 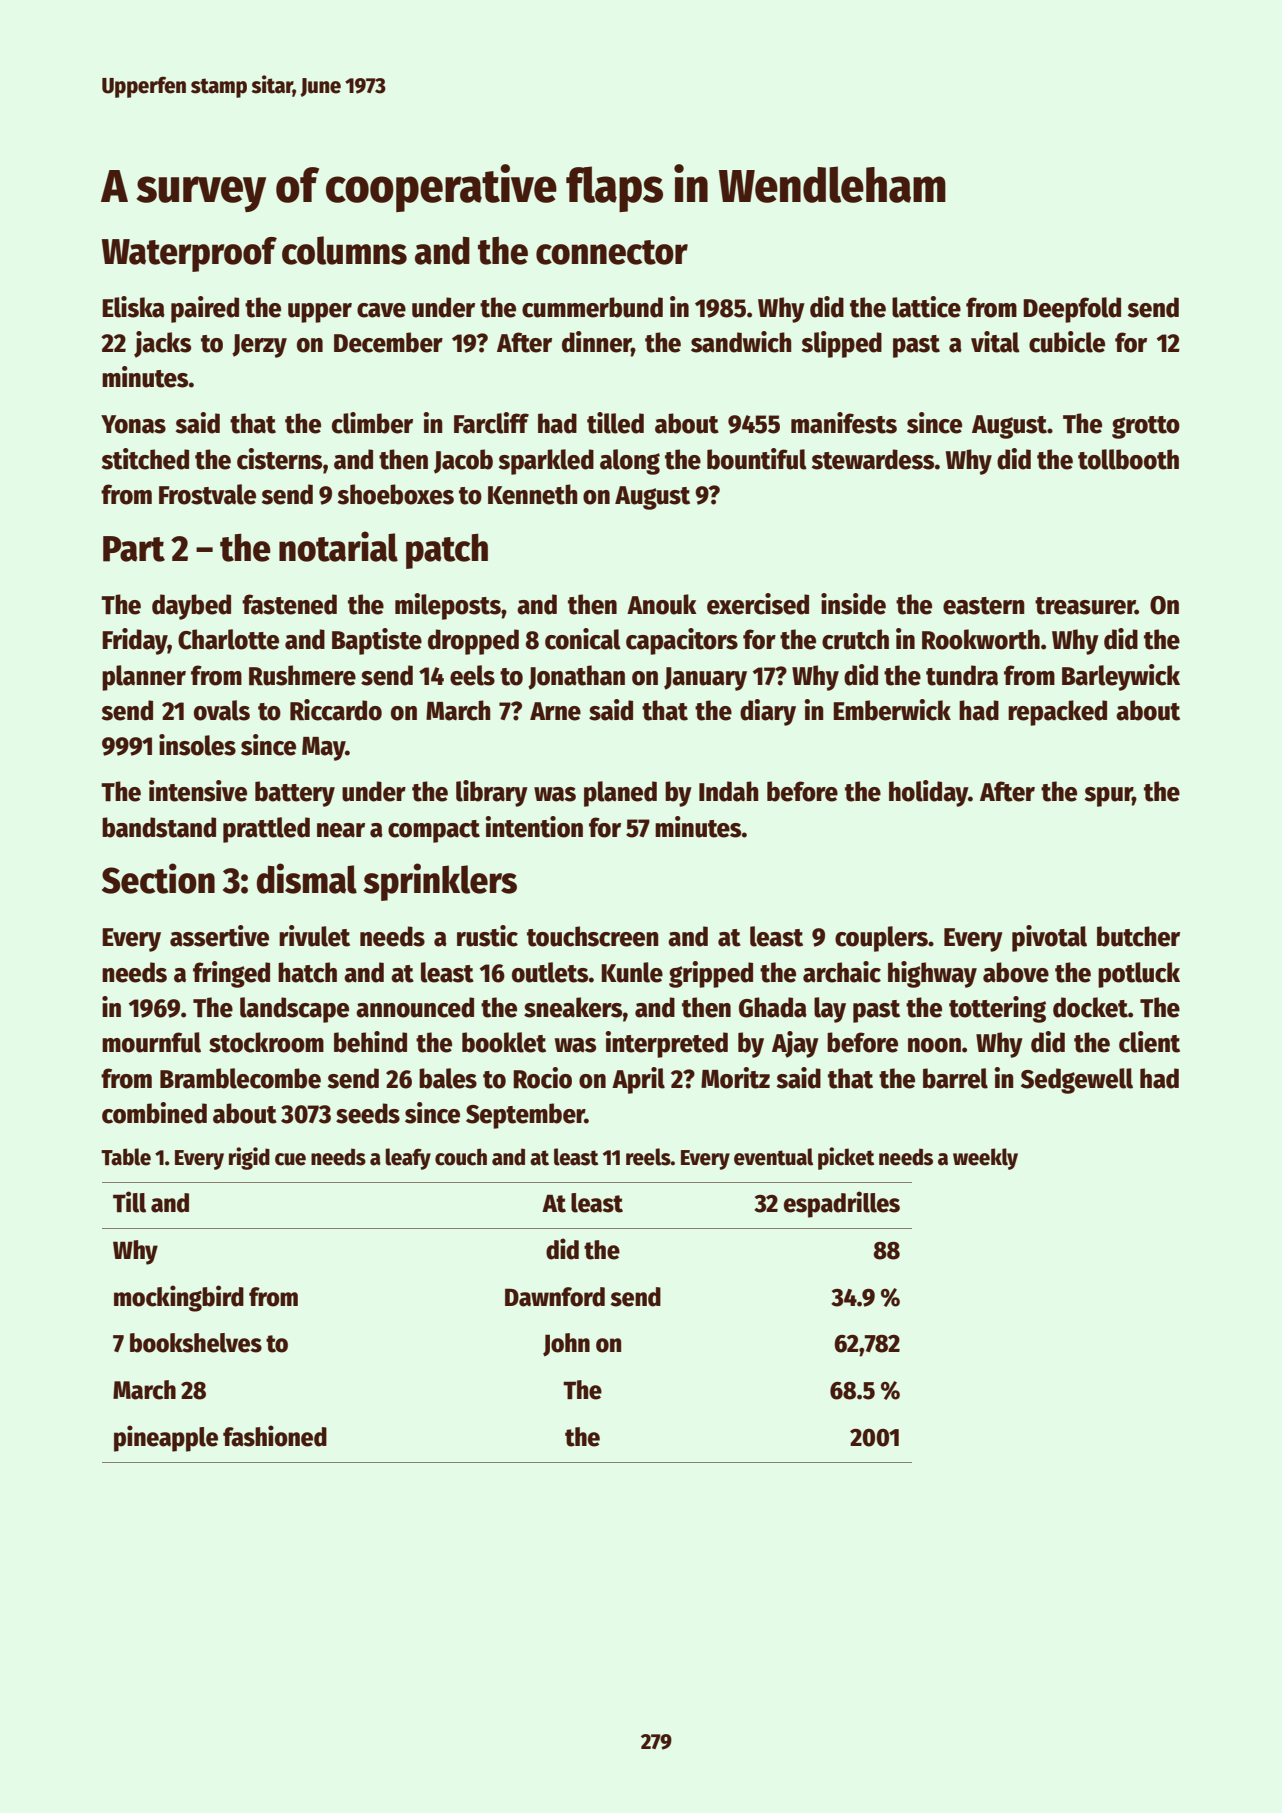 What do you see at coordinates (711, 974) in the document?
I see `gripped` at bounding box center [711, 974].
